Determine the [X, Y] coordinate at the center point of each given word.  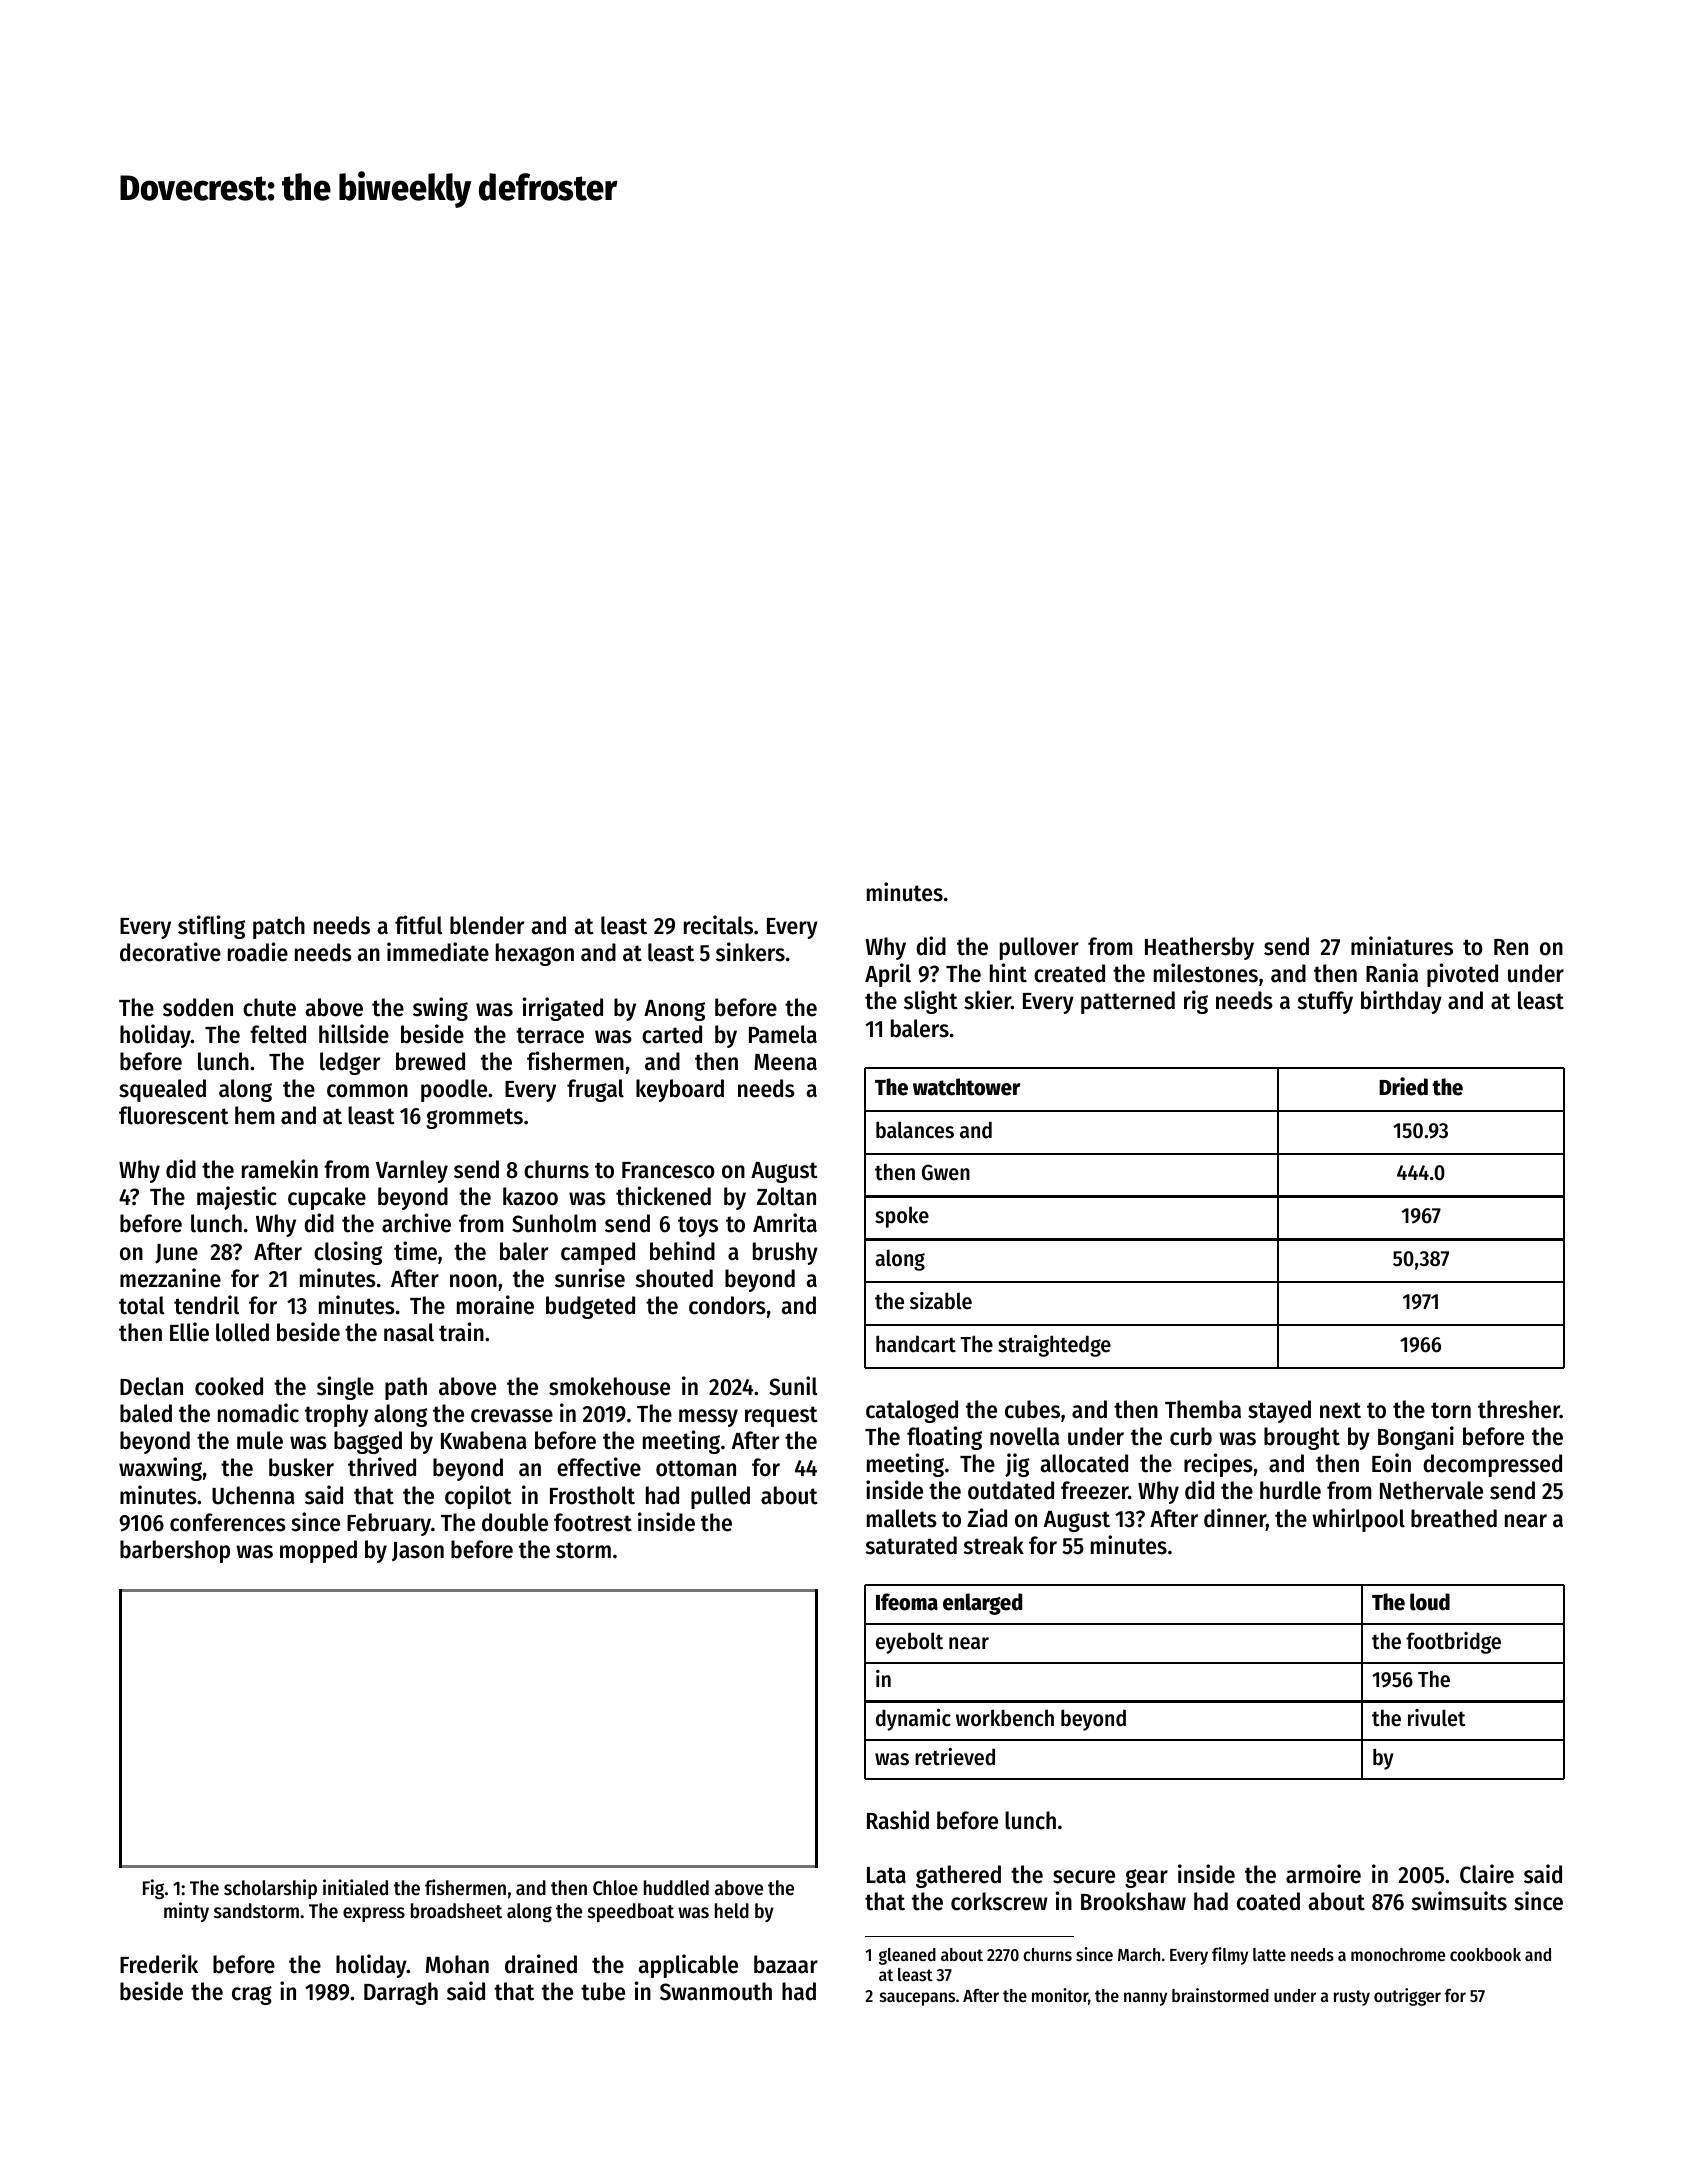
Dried [1403, 1086]
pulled [720, 1497]
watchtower [966, 1087]
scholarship [270, 1889]
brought [1302, 1438]
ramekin [280, 1169]
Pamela [783, 1034]
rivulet [1437, 1718]
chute [269, 1007]
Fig [153, 1889]
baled [146, 1413]
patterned [1128, 1002]
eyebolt [909, 1643]
